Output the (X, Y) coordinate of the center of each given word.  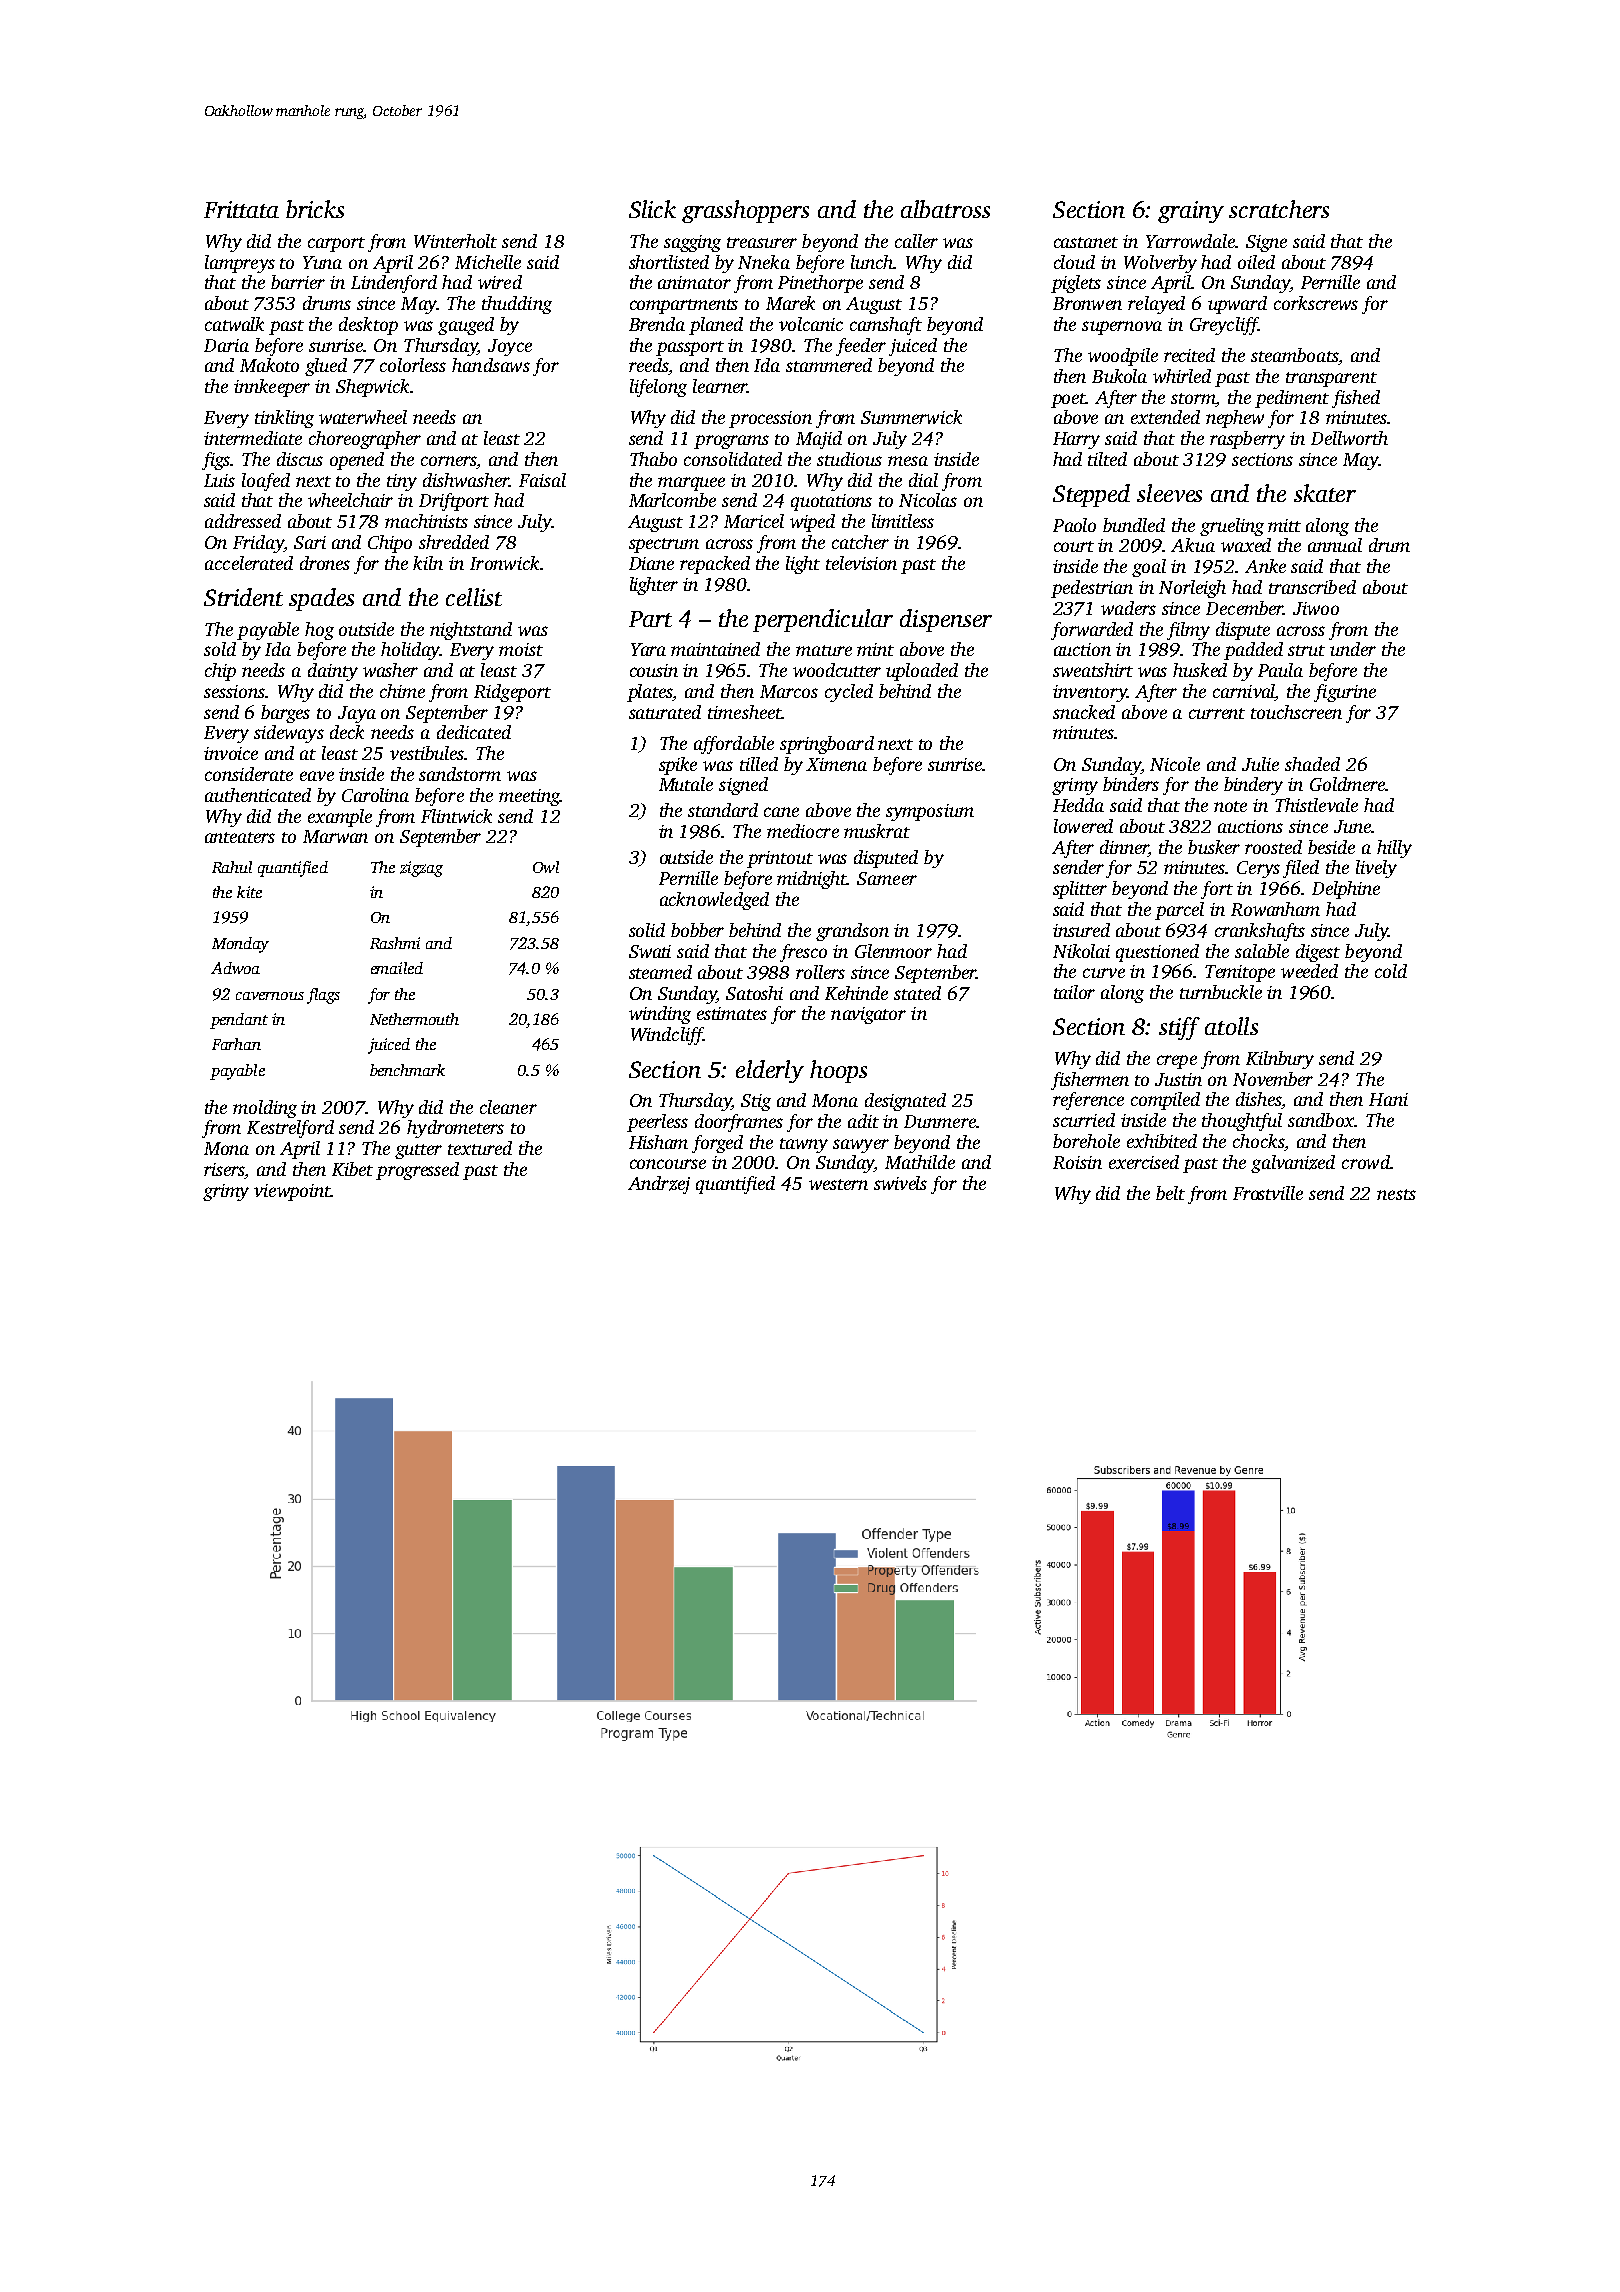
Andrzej (659, 1185)
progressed (417, 1171)
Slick (652, 209)
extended (1165, 417)
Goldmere (1347, 784)
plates (650, 693)
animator (694, 282)
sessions (234, 691)
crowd (1366, 1162)
